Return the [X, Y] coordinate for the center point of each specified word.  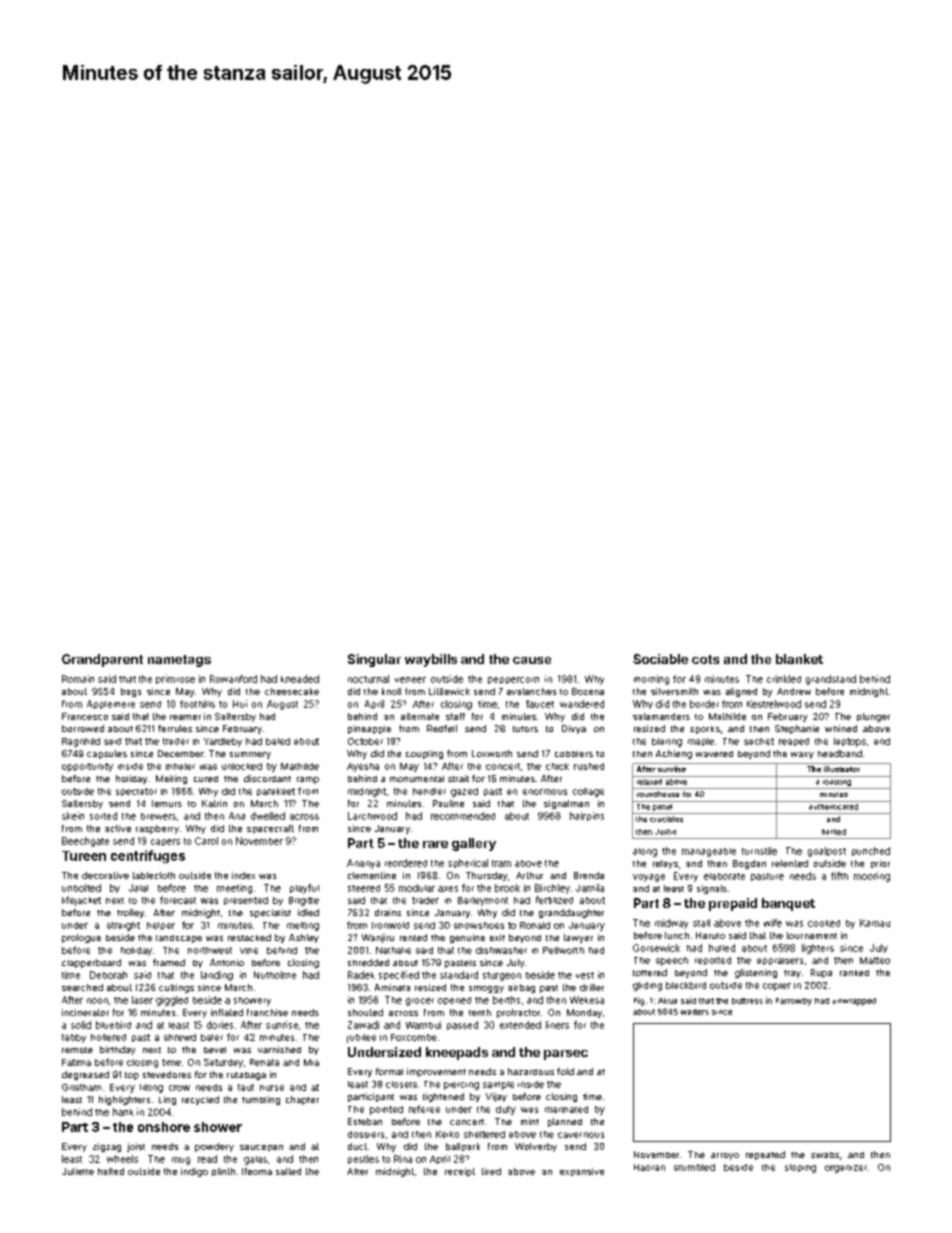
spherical [468, 863]
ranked [854, 973]
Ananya [363, 864]
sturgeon [502, 976]
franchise [267, 1012]
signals [712, 889]
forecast [178, 900]
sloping [800, 1168]
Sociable [660, 659]
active [118, 828]
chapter [302, 1100]
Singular [374, 660]
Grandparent [102, 660]
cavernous [581, 1135]
